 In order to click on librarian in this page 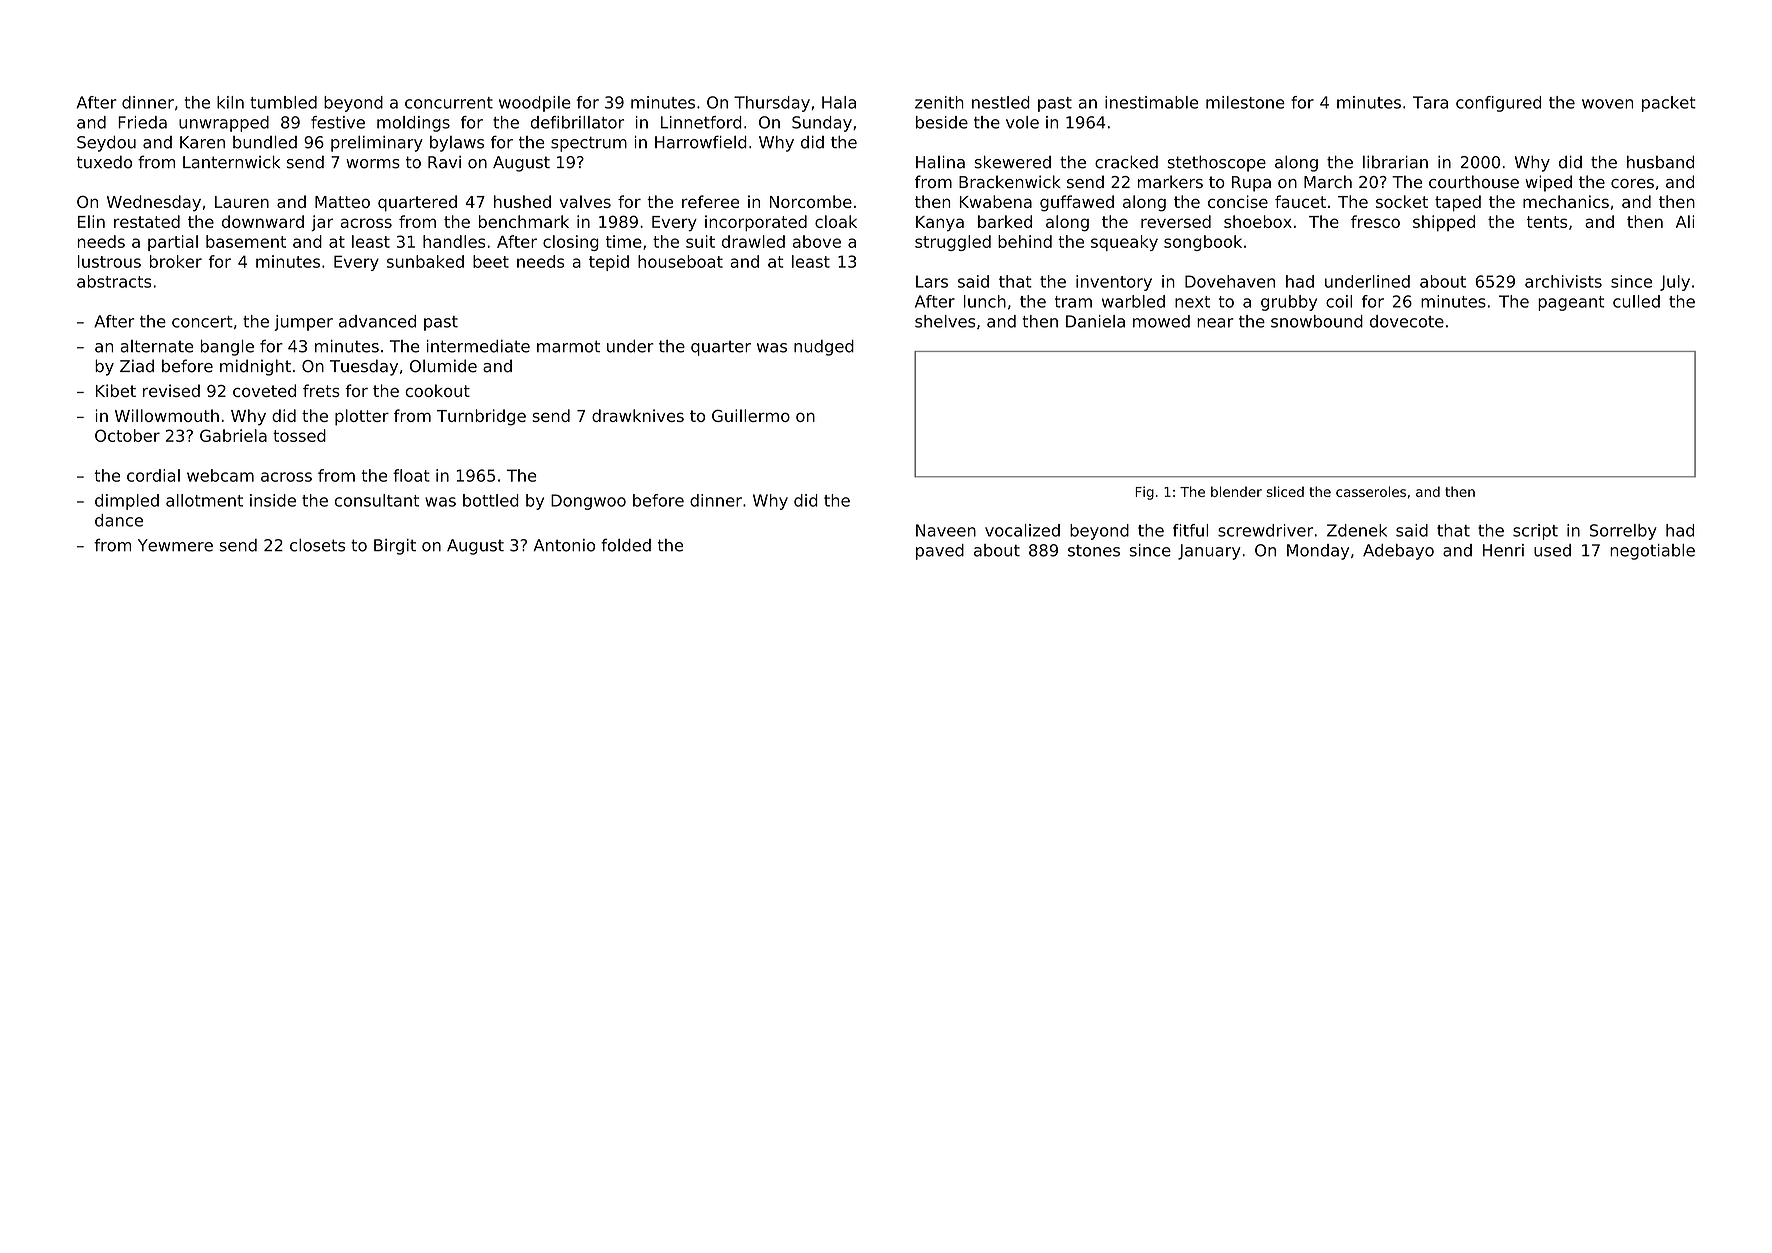, I will do `click(1395, 162)`.
